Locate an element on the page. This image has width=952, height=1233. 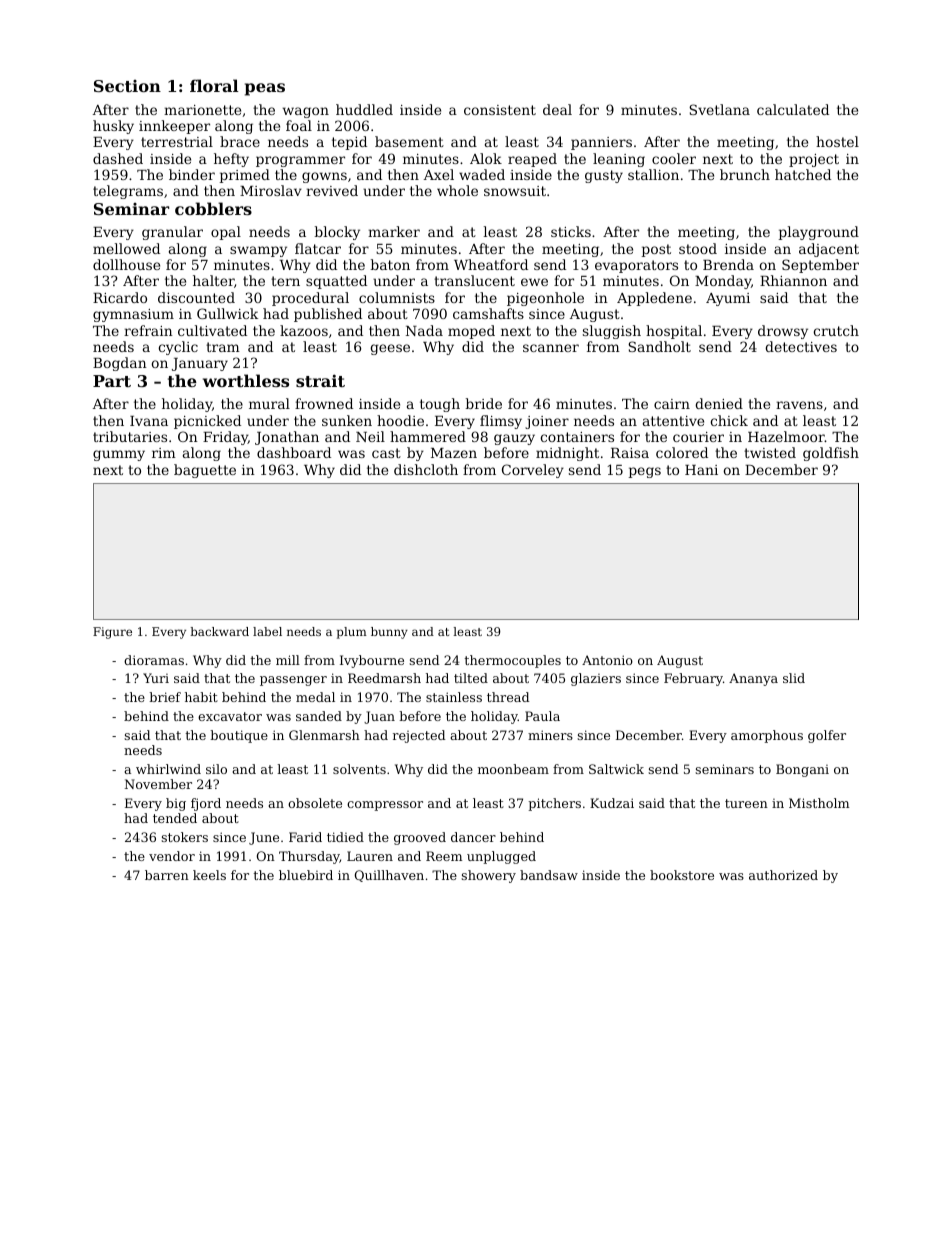
pitchers is located at coordinates (554, 804).
